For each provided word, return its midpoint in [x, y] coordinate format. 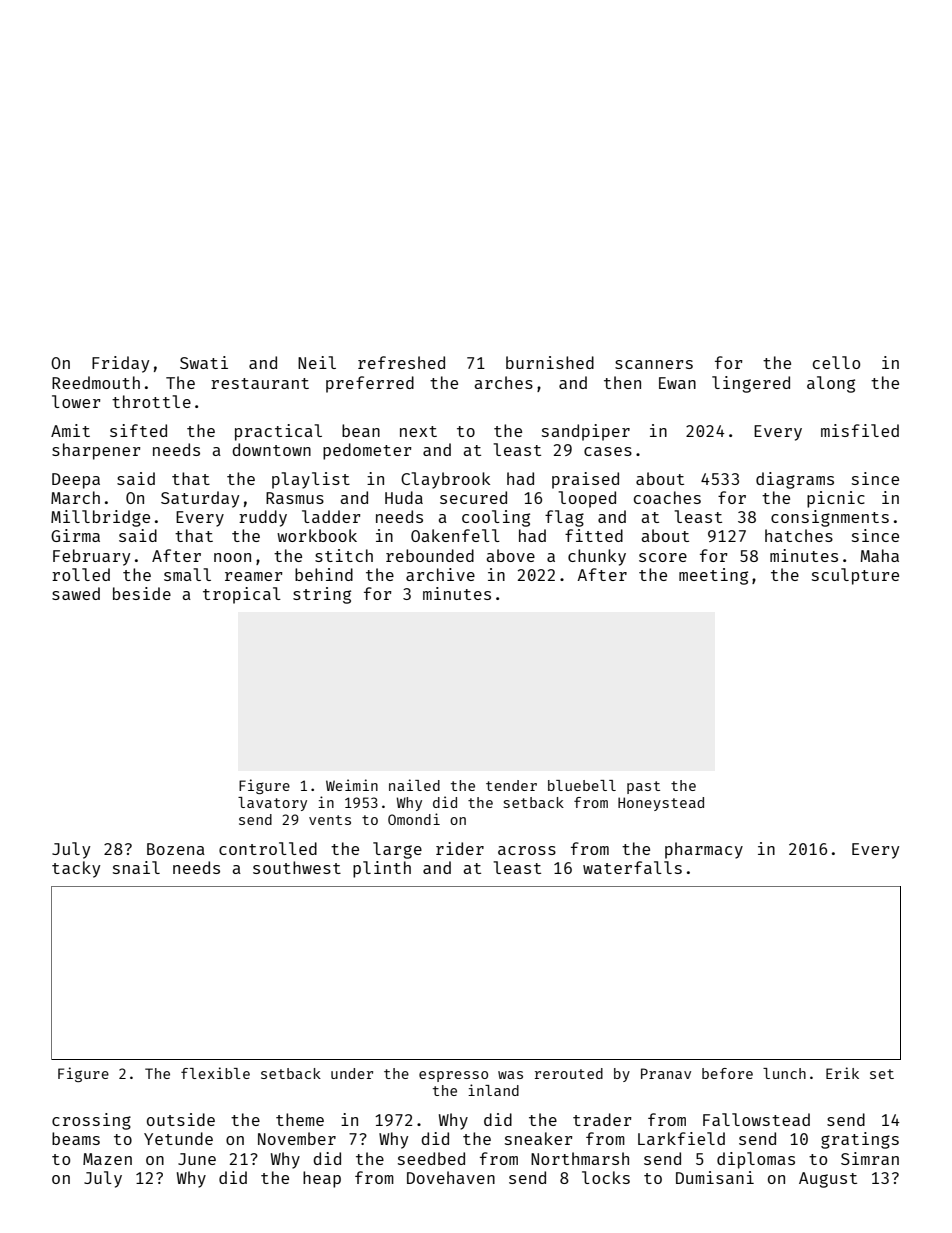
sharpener [96, 451]
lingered [751, 384]
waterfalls [632, 867]
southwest [297, 867]
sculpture [855, 576]
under [352, 1073]
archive [440, 574]
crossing [91, 1121]
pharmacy [704, 850]
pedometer [367, 451]
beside [142, 593]
